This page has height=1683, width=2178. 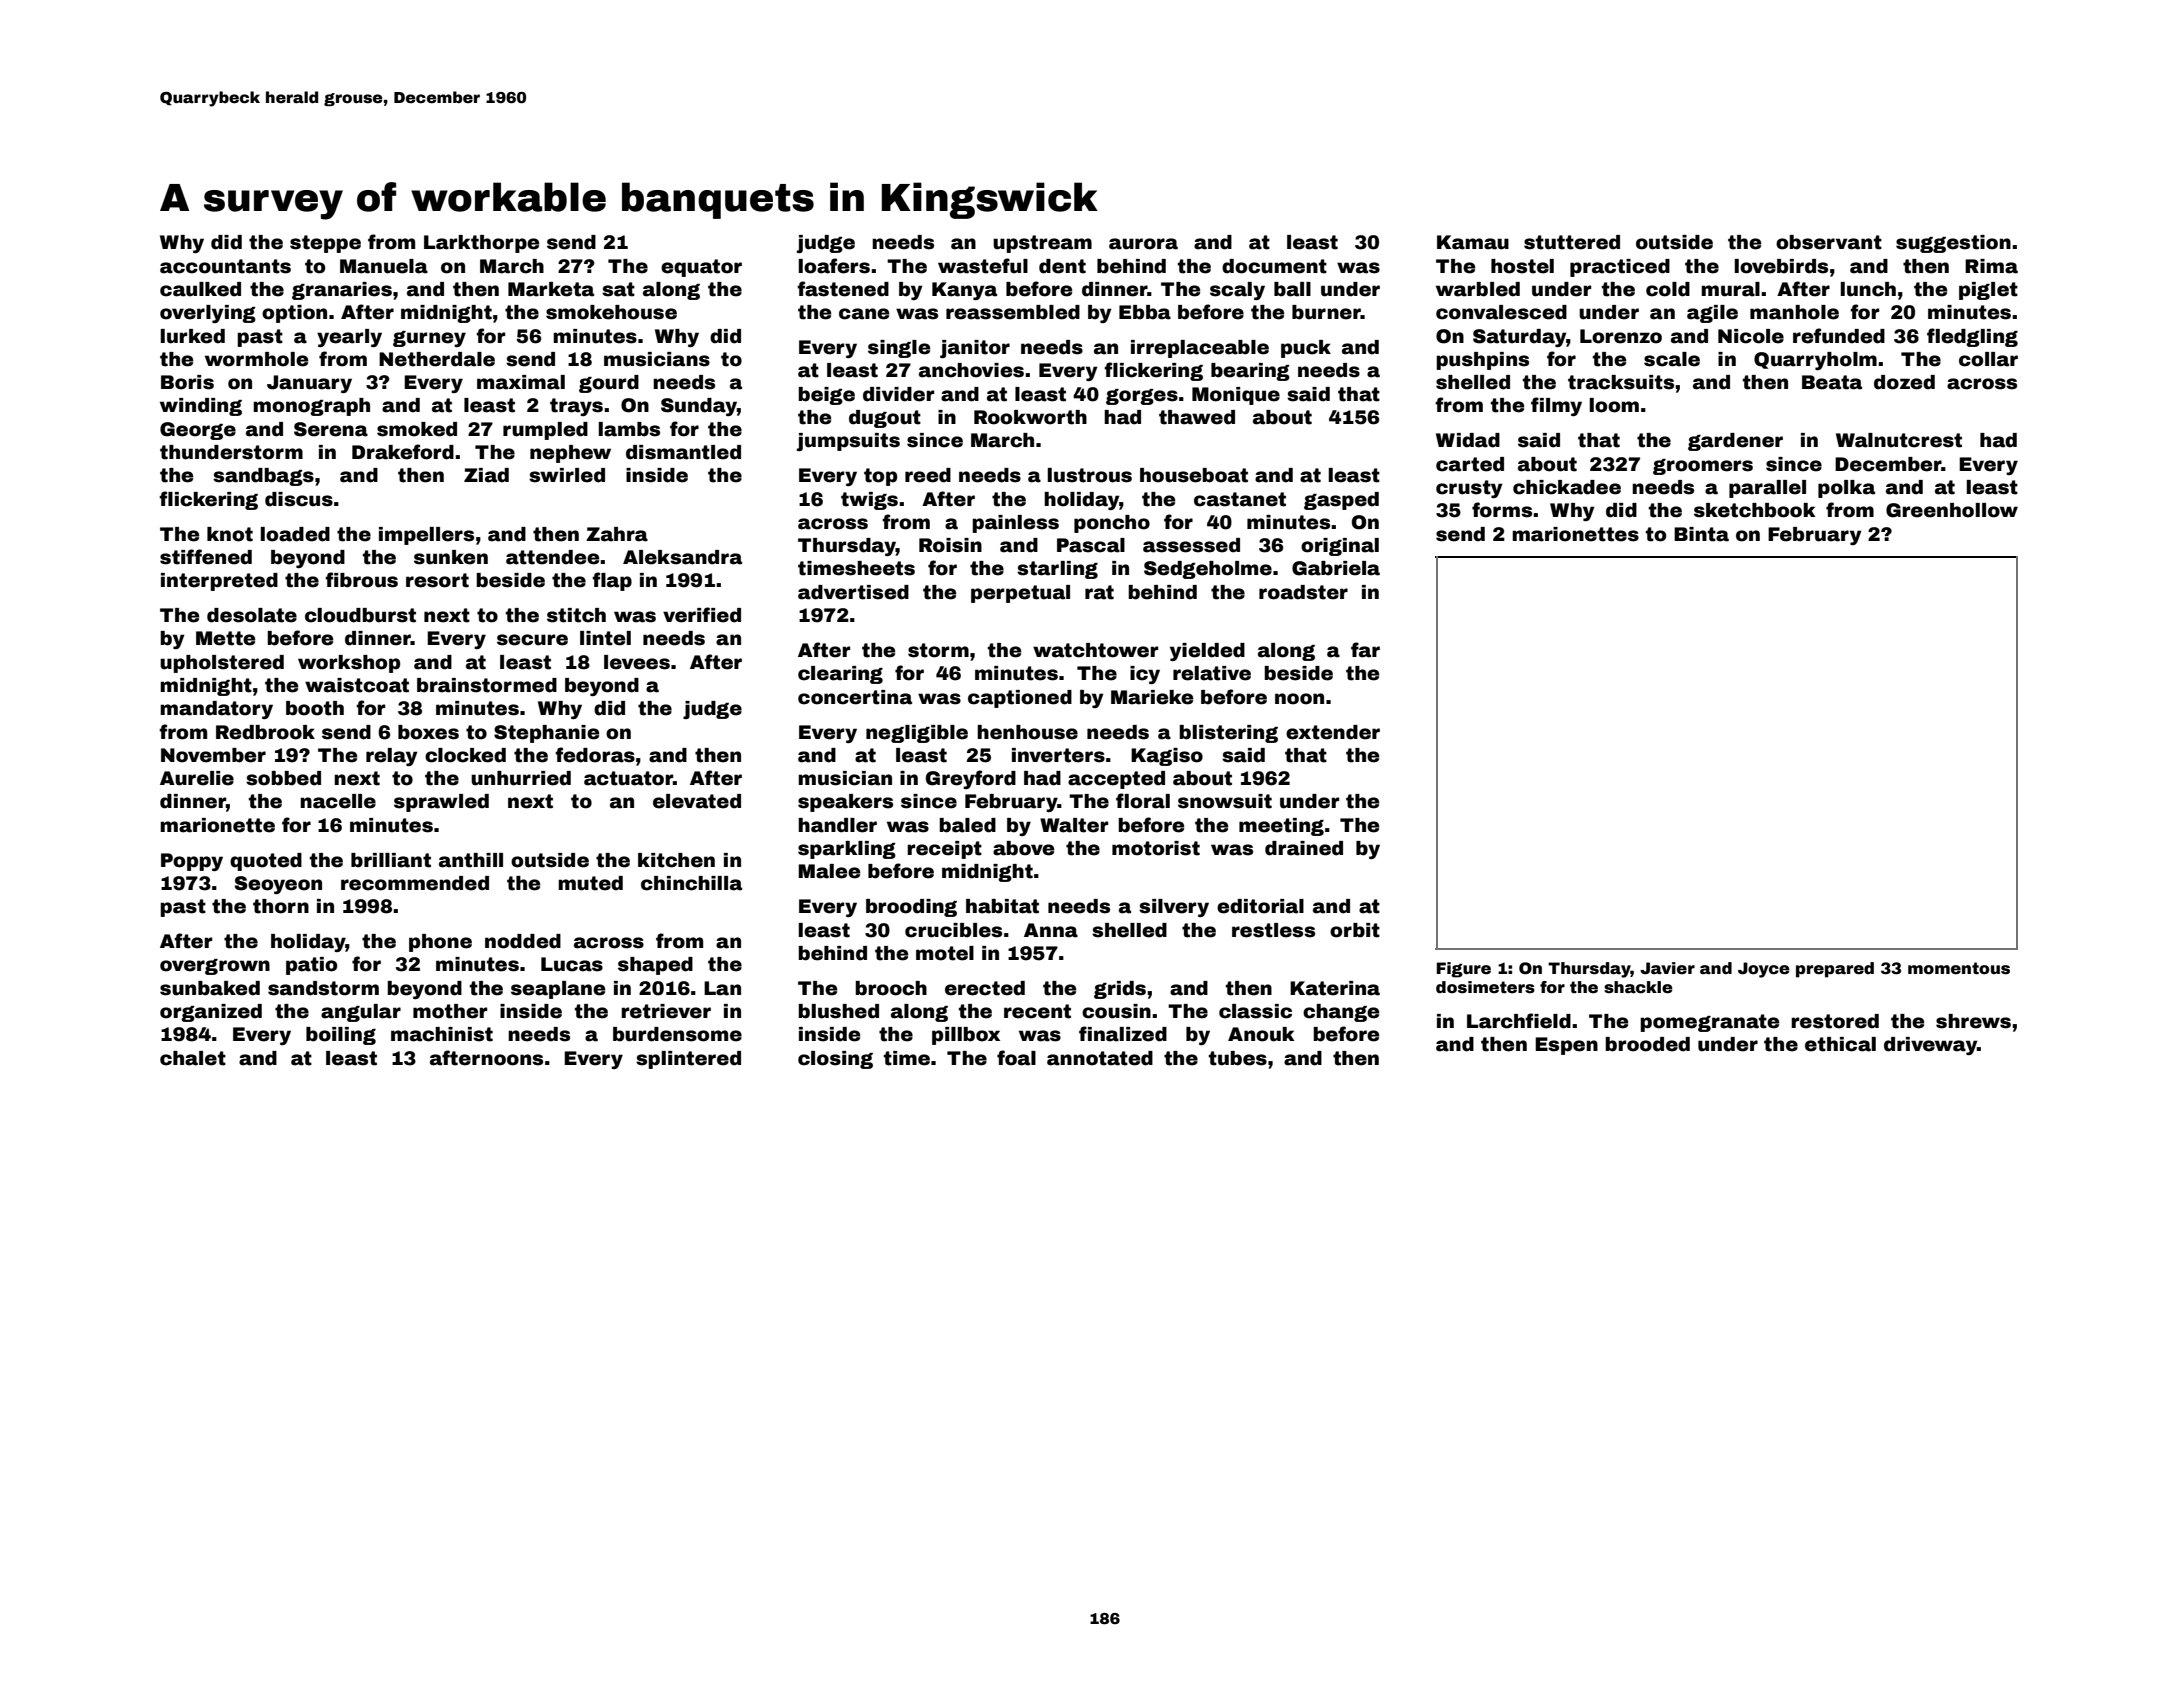 I want to click on reassembled, so click(x=1013, y=312).
